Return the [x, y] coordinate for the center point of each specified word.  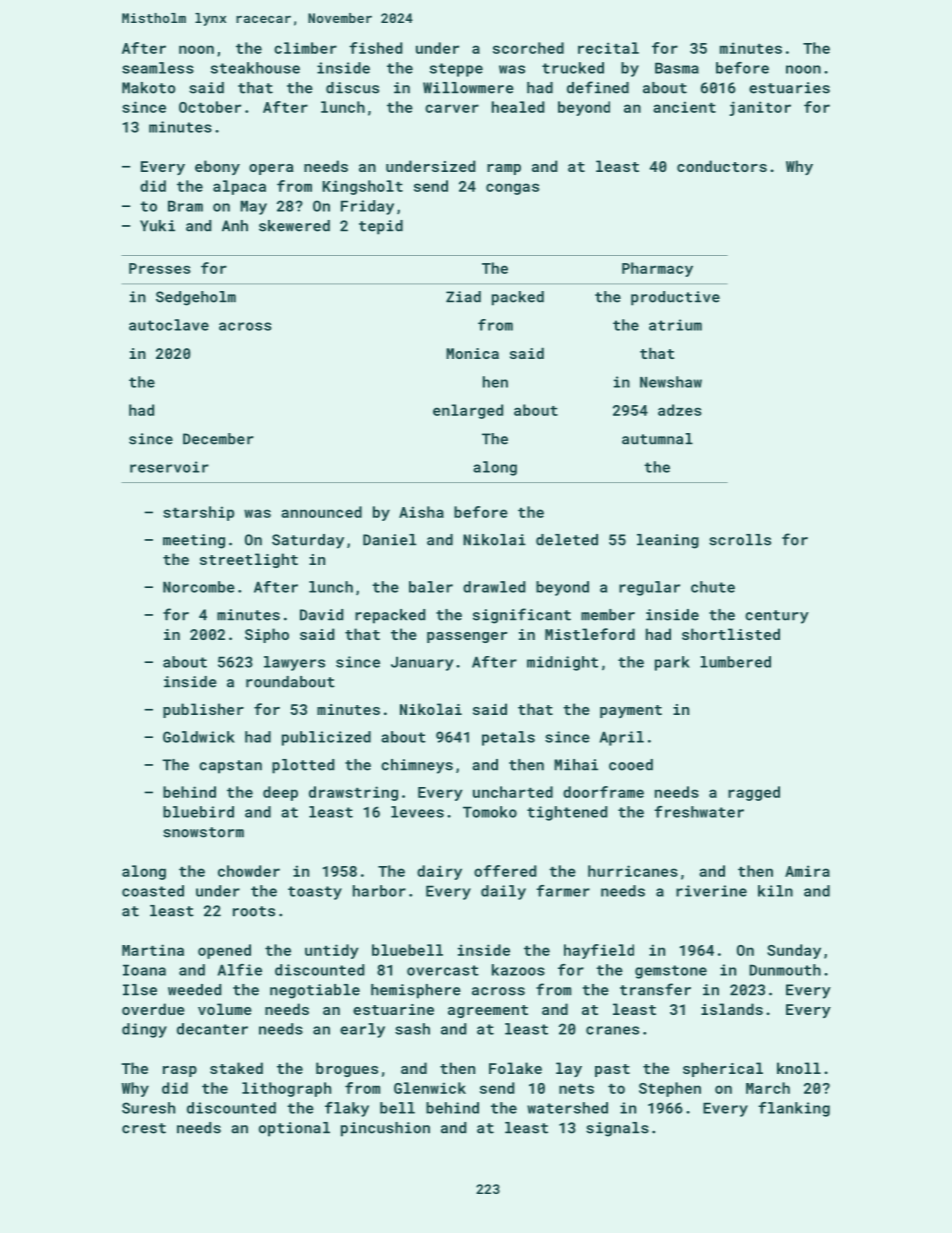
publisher [203, 710]
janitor [760, 108]
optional [294, 1129]
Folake [515, 1068]
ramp [504, 169]
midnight [562, 663]
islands [732, 1009]
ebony [217, 167]
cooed [631, 765]
